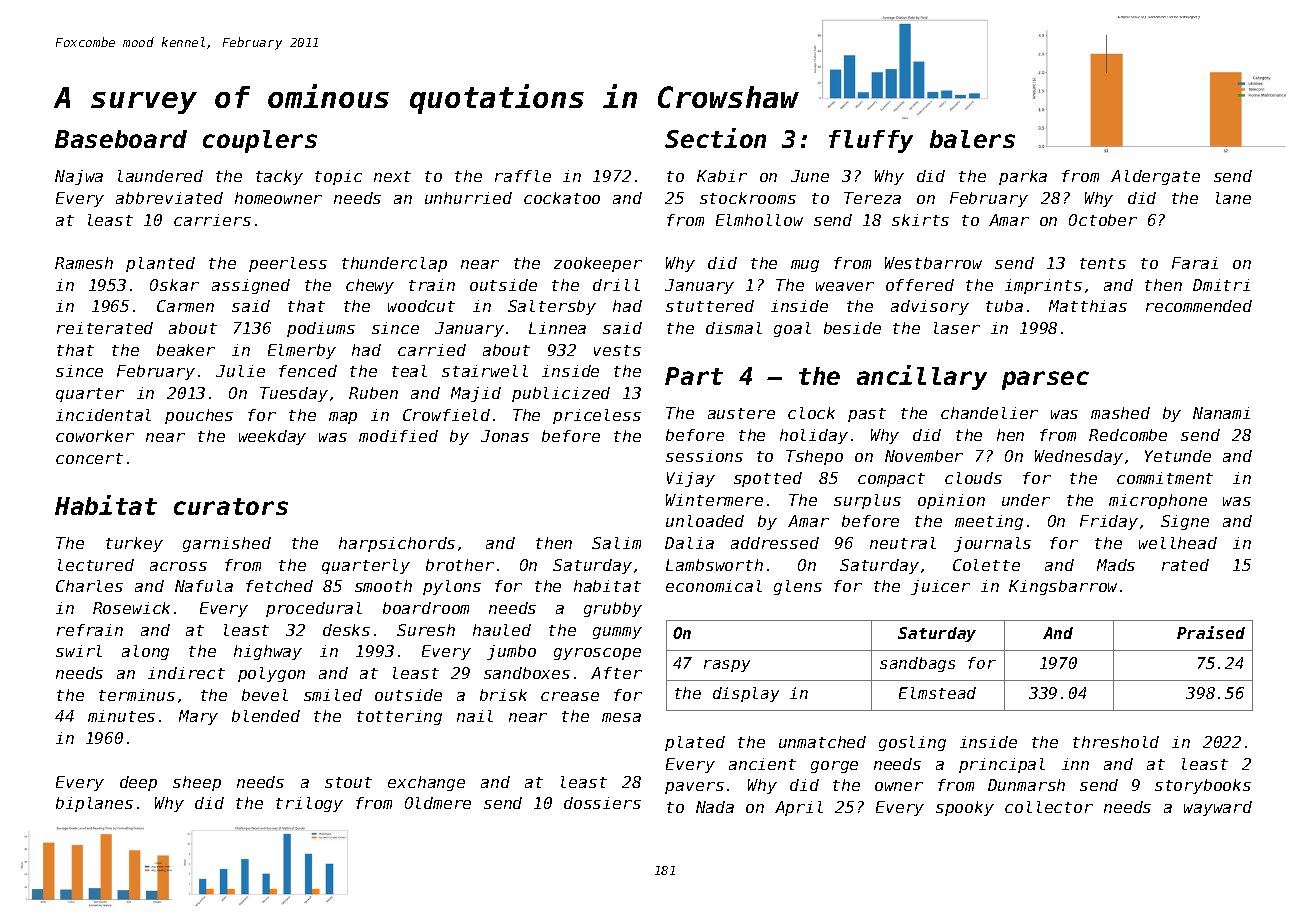 The image size is (1308, 924). I want to click on clouds, so click(973, 478).
